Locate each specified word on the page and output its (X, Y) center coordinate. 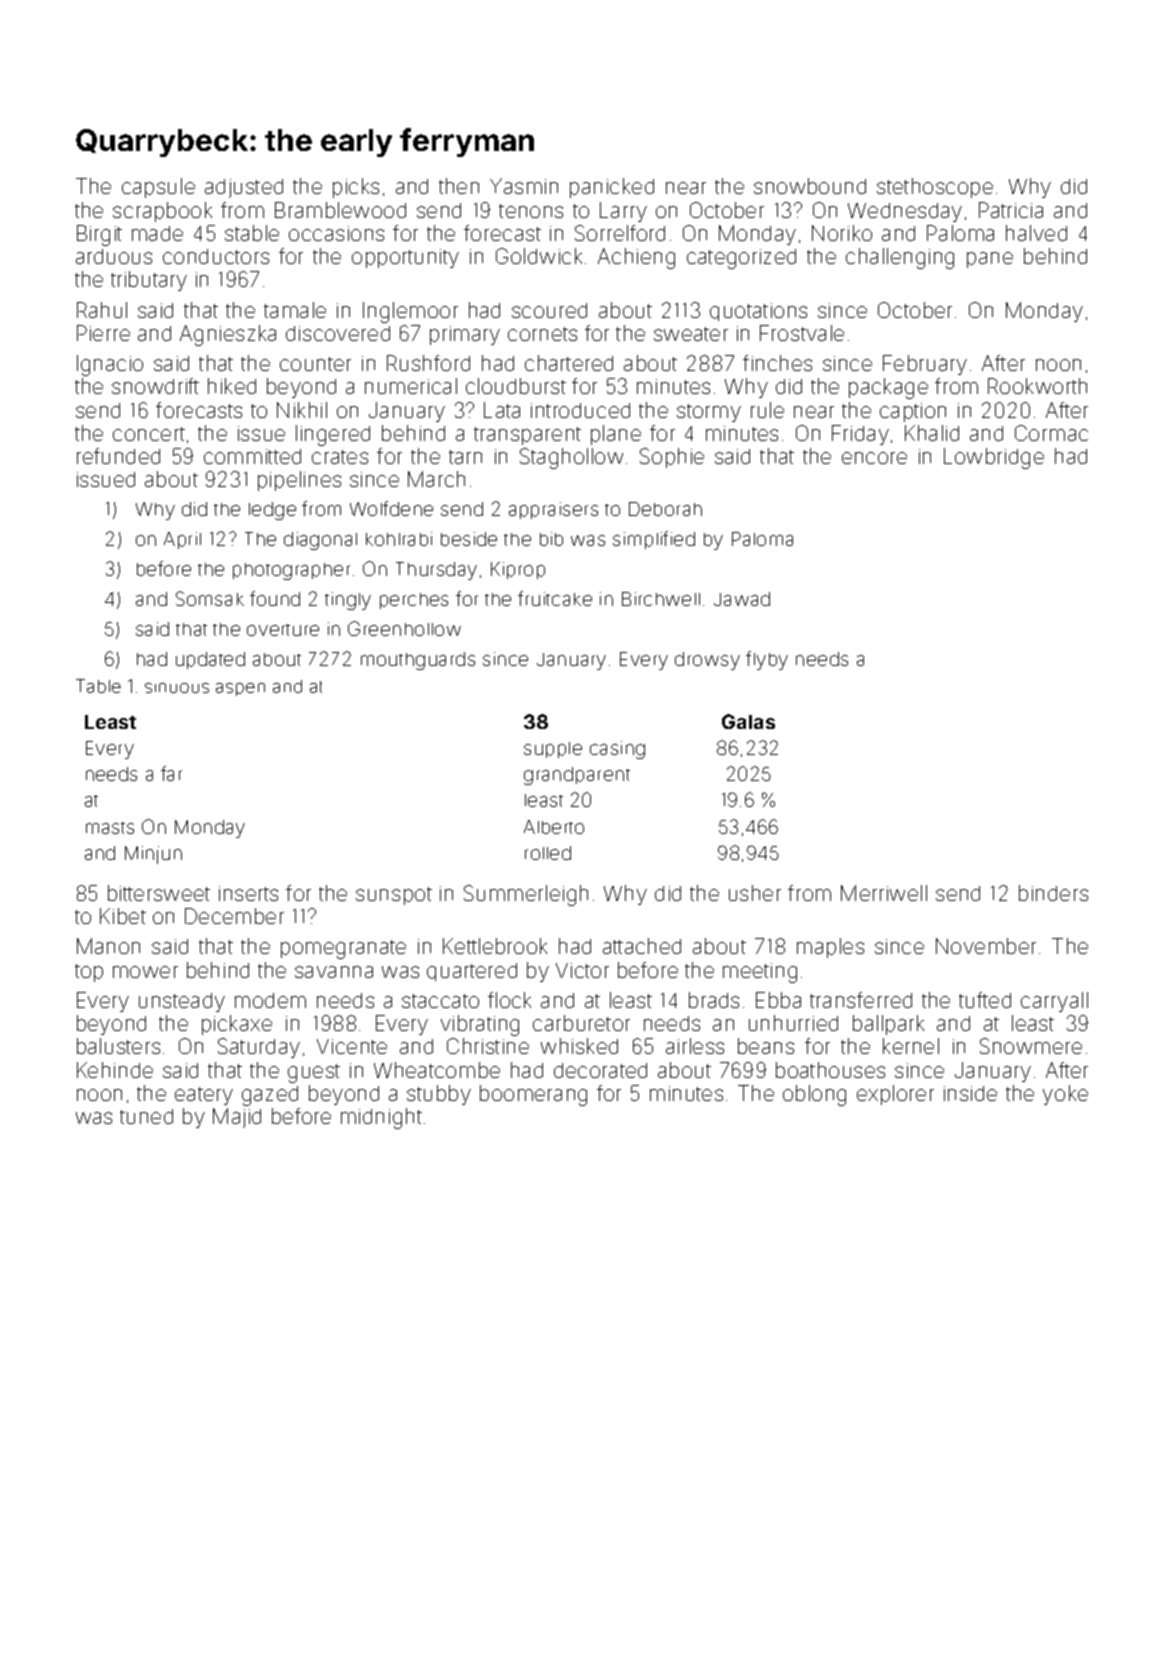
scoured (549, 310)
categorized (741, 259)
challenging (900, 258)
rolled (548, 853)
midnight (381, 1118)
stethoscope (935, 188)
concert (149, 434)
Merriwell (884, 893)
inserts (248, 893)
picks (356, 188)
